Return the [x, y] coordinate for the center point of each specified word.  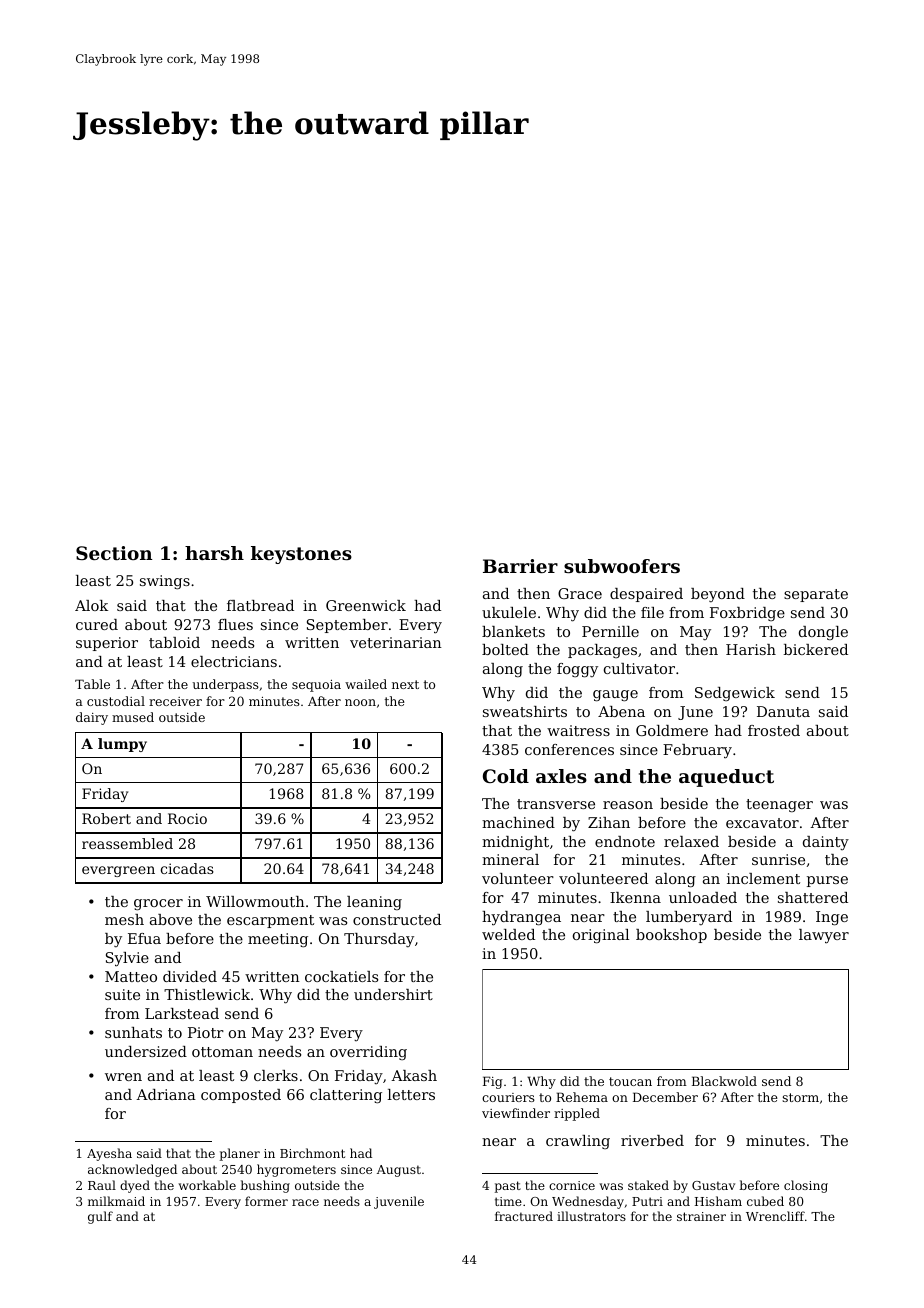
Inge [832, 918]
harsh [214, 553]
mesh [124, 919]
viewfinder [516, 1113]
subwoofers [622, 566]
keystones [301, 555]
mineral [510, 859]
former [266, 1201]
